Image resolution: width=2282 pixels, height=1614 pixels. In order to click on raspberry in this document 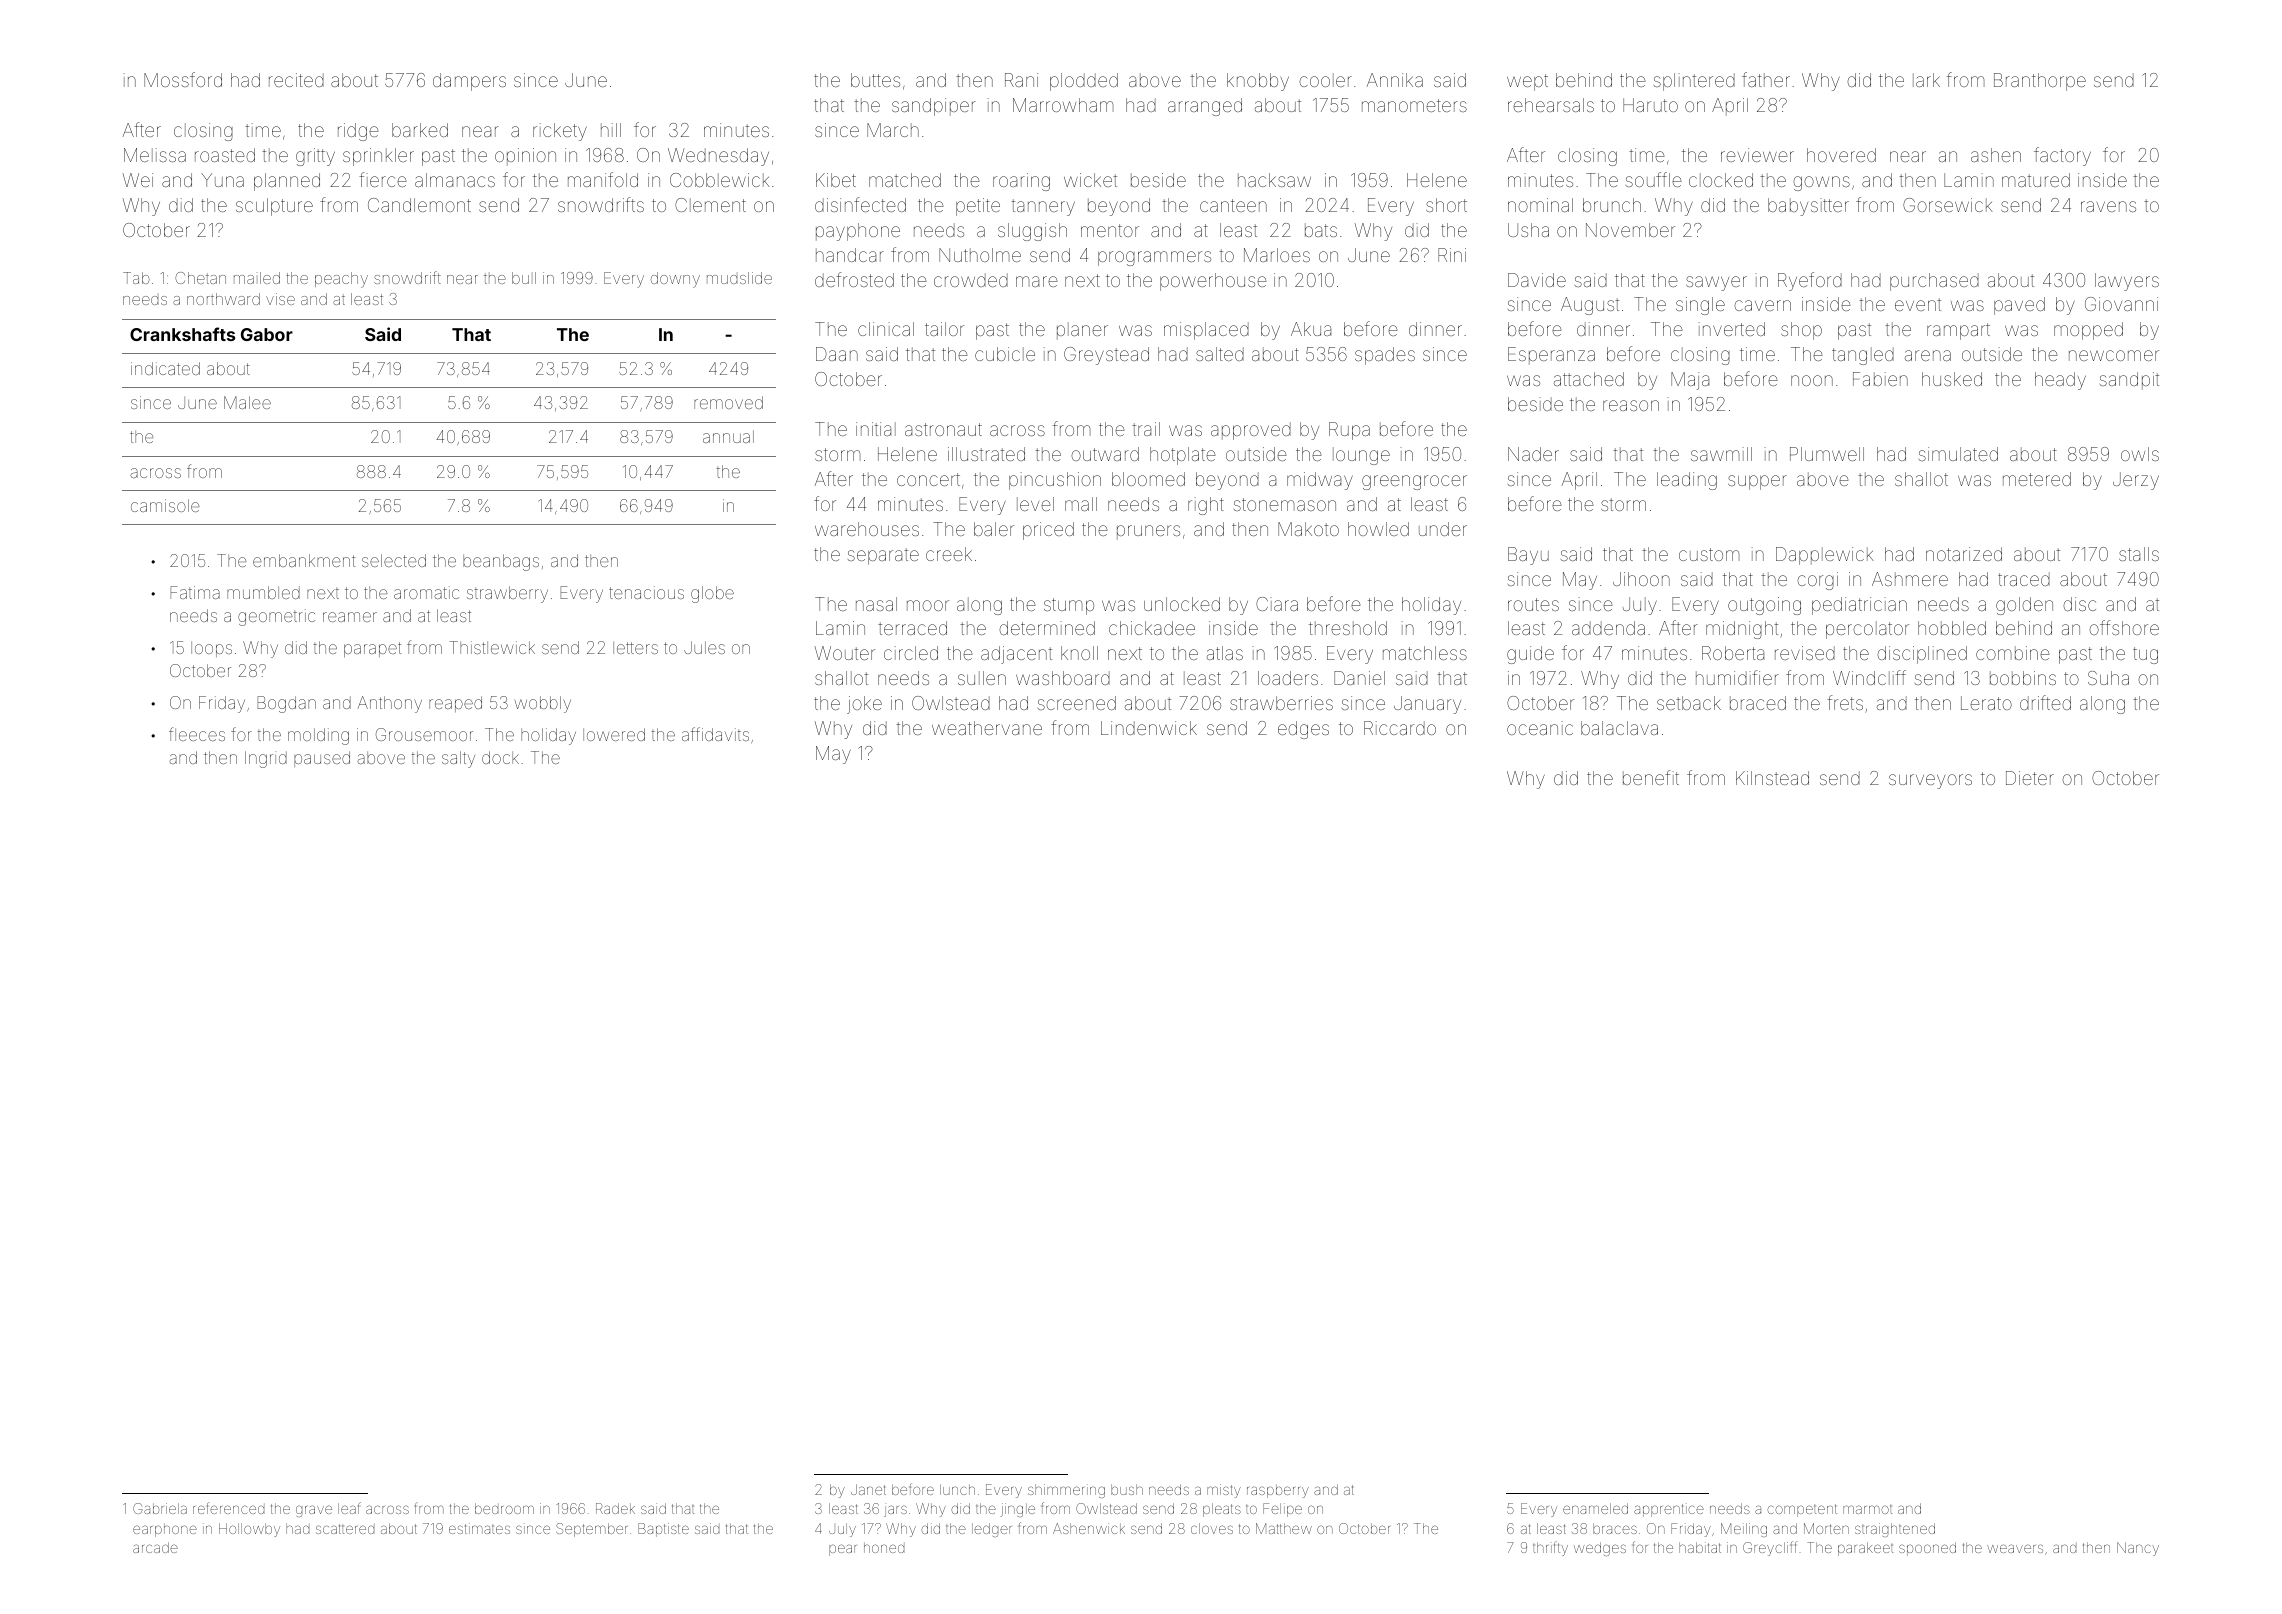, I will do `click(1278, 1491)`.
